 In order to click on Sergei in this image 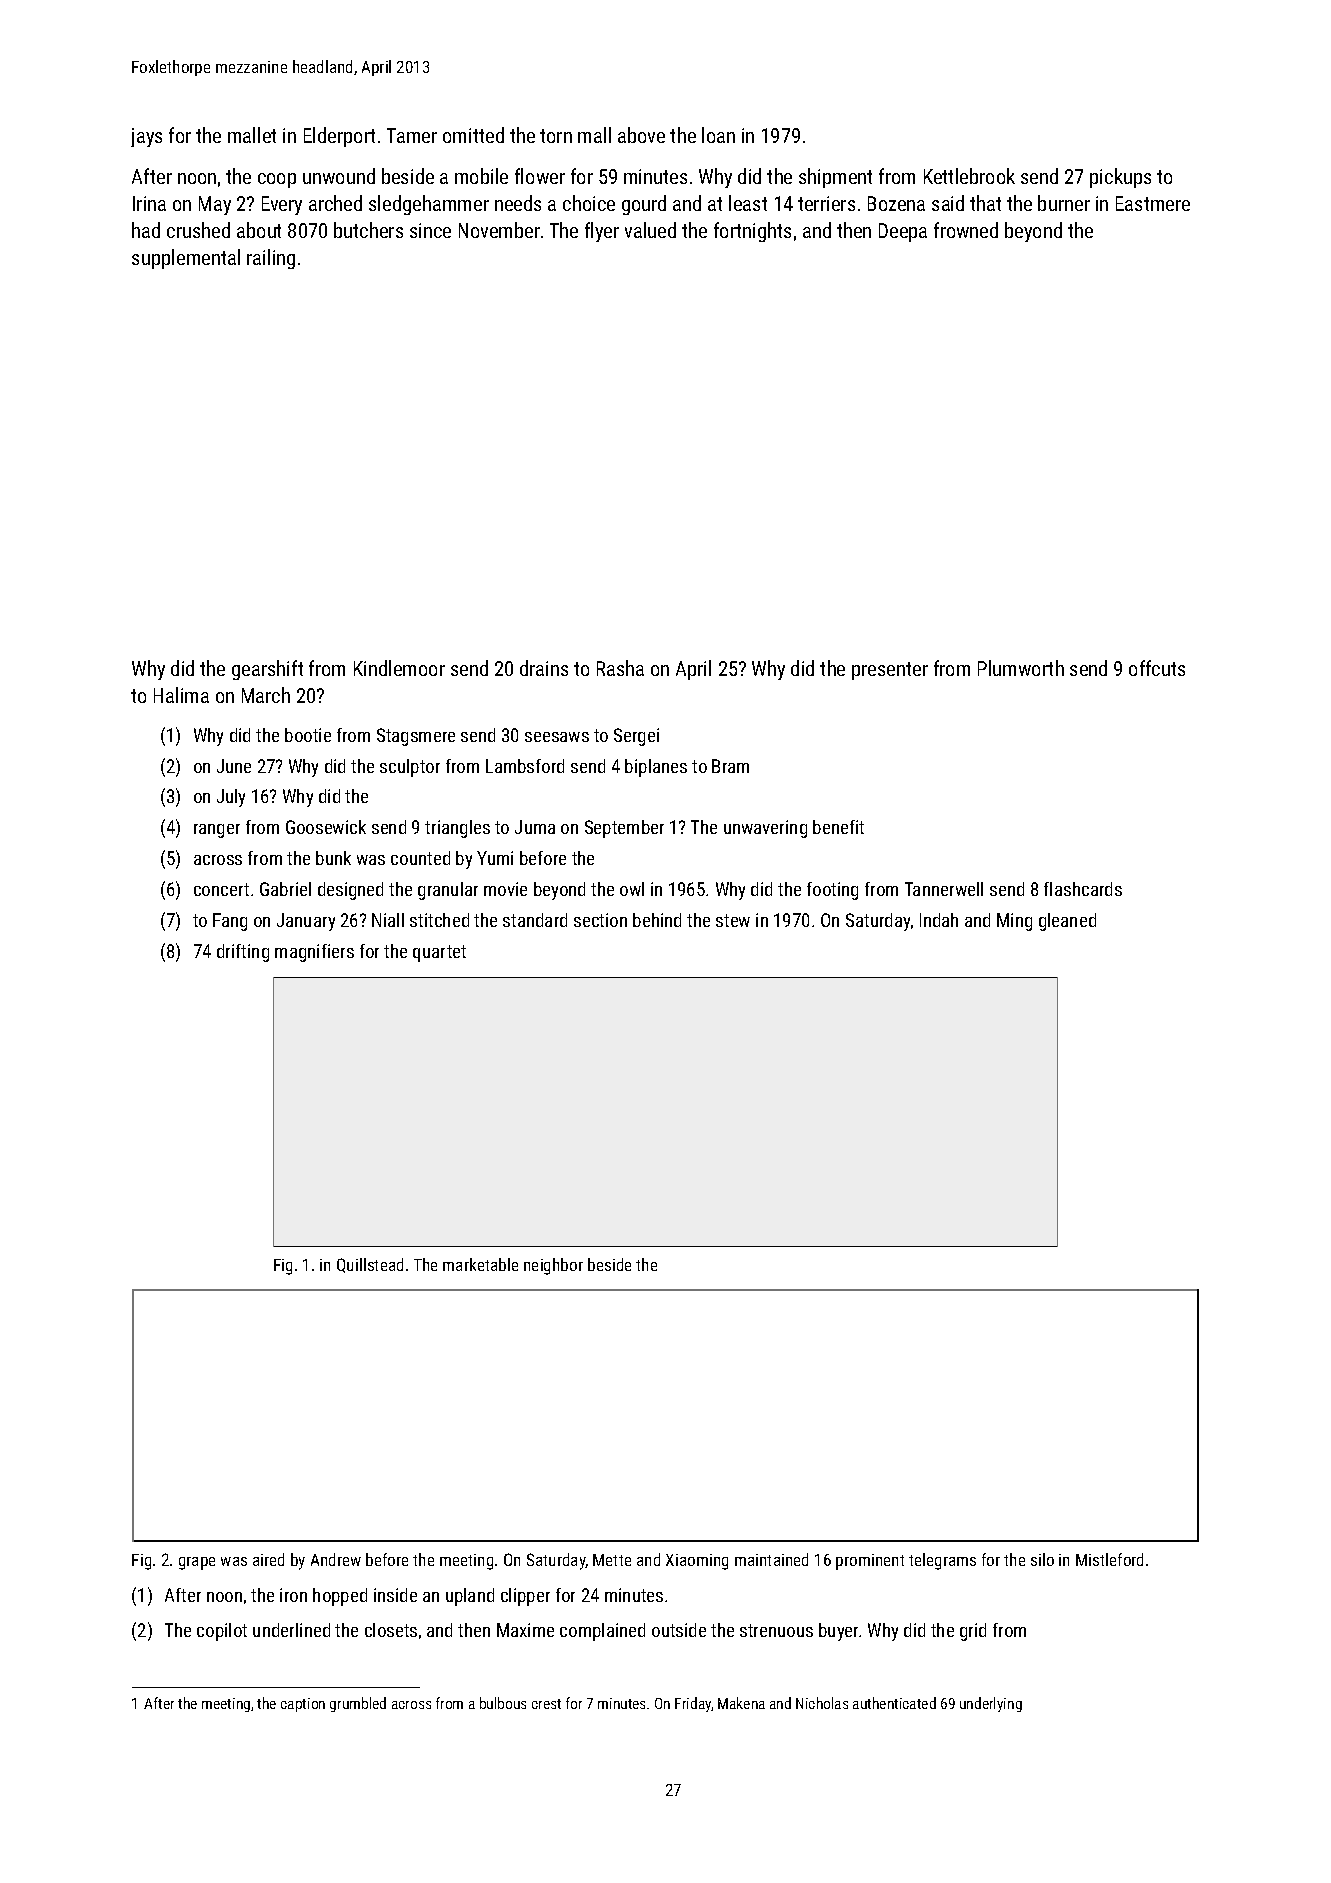, I will do `click(636, 737)`.
